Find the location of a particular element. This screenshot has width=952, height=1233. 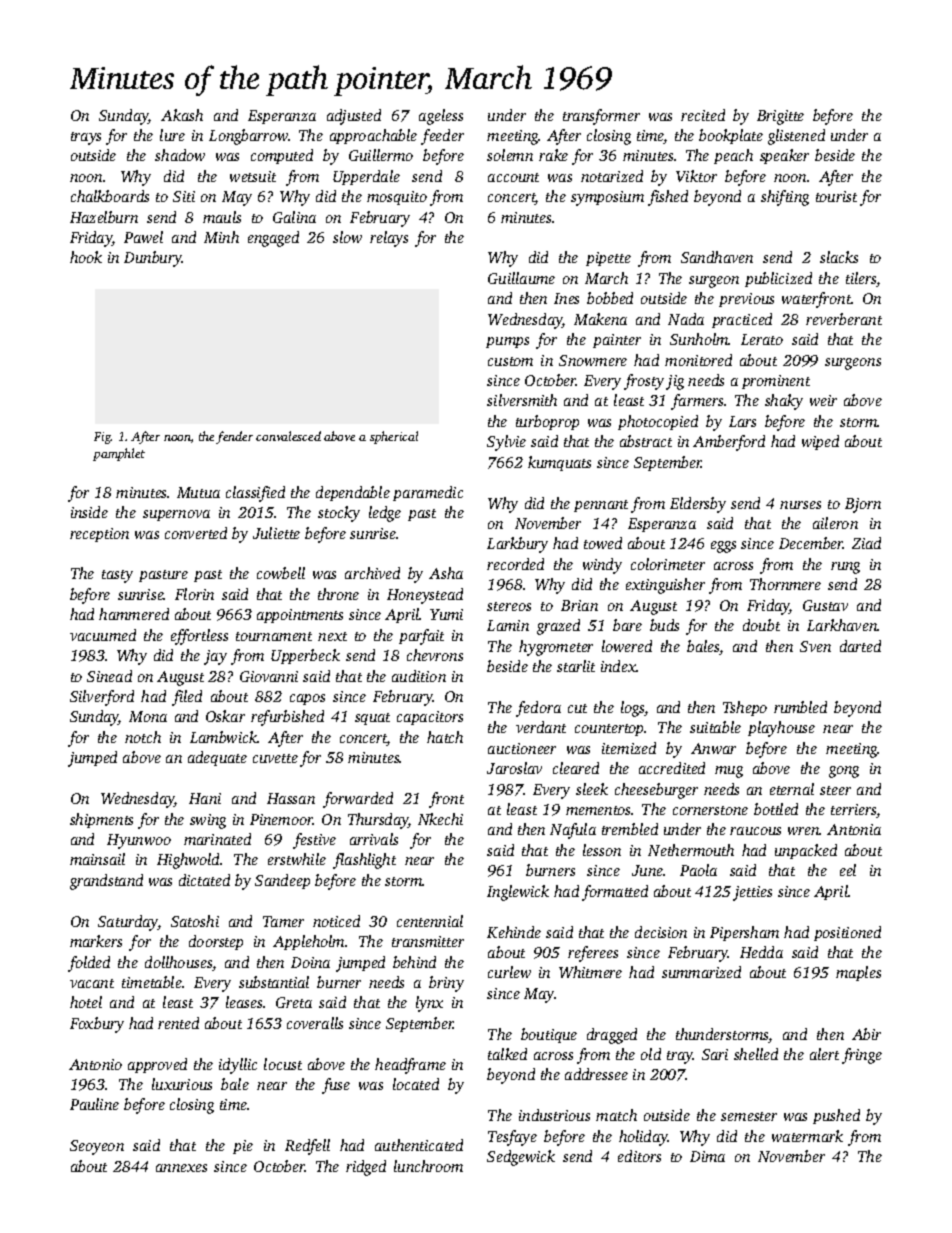

publicized is located at coordinates (778, 279).
